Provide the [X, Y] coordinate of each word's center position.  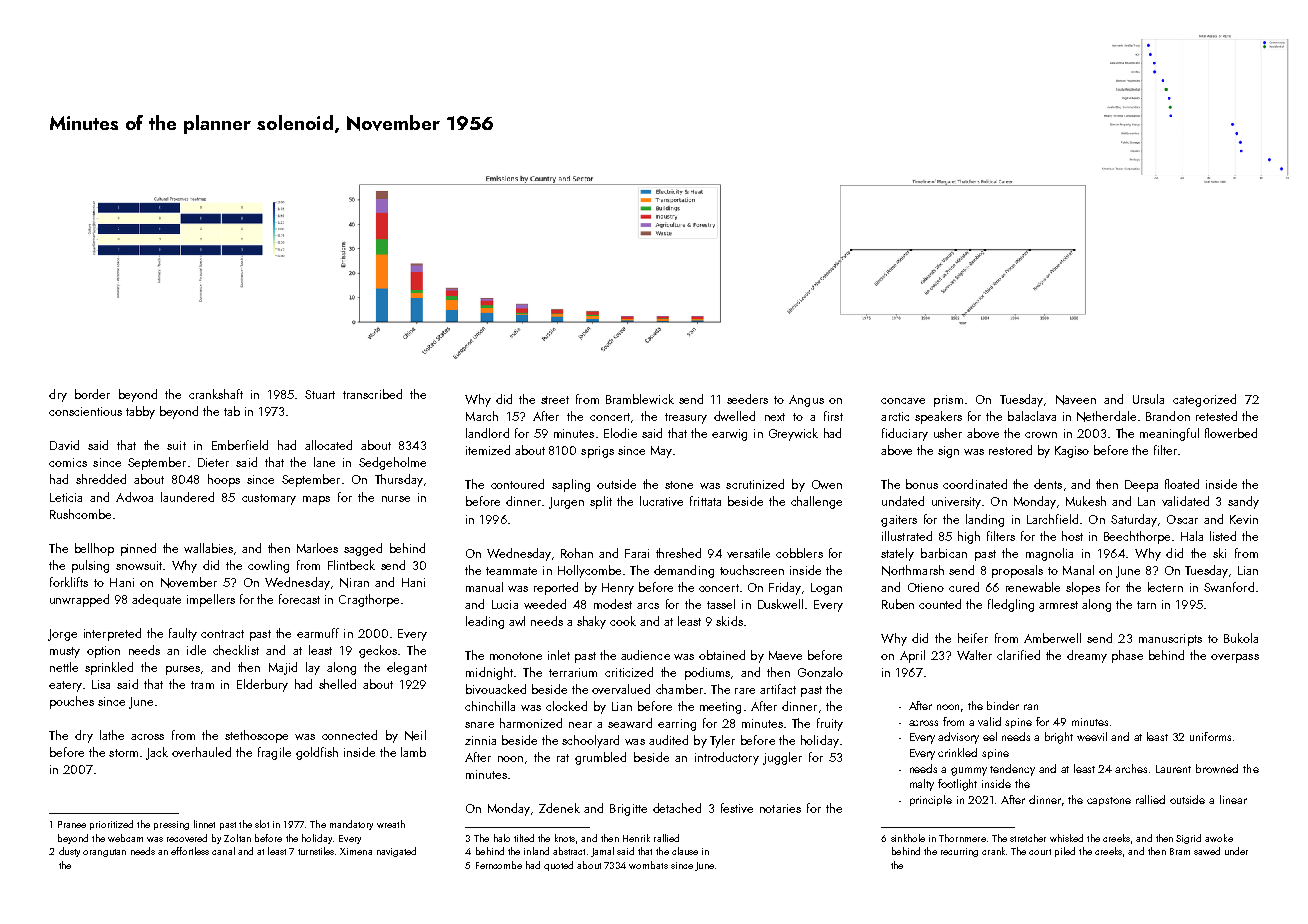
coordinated [975, 484]
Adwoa [134, 497]
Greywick [793, 434]
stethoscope [256, 736]
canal [223, 851]
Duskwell [780, 604]
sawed [1207, 851]
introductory [727, 758]
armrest [1058, 605]
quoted [558, 866]
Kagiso [1072, 452]
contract [222, 634]
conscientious [85, 411]
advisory [958, 738]
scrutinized [755, 484]
